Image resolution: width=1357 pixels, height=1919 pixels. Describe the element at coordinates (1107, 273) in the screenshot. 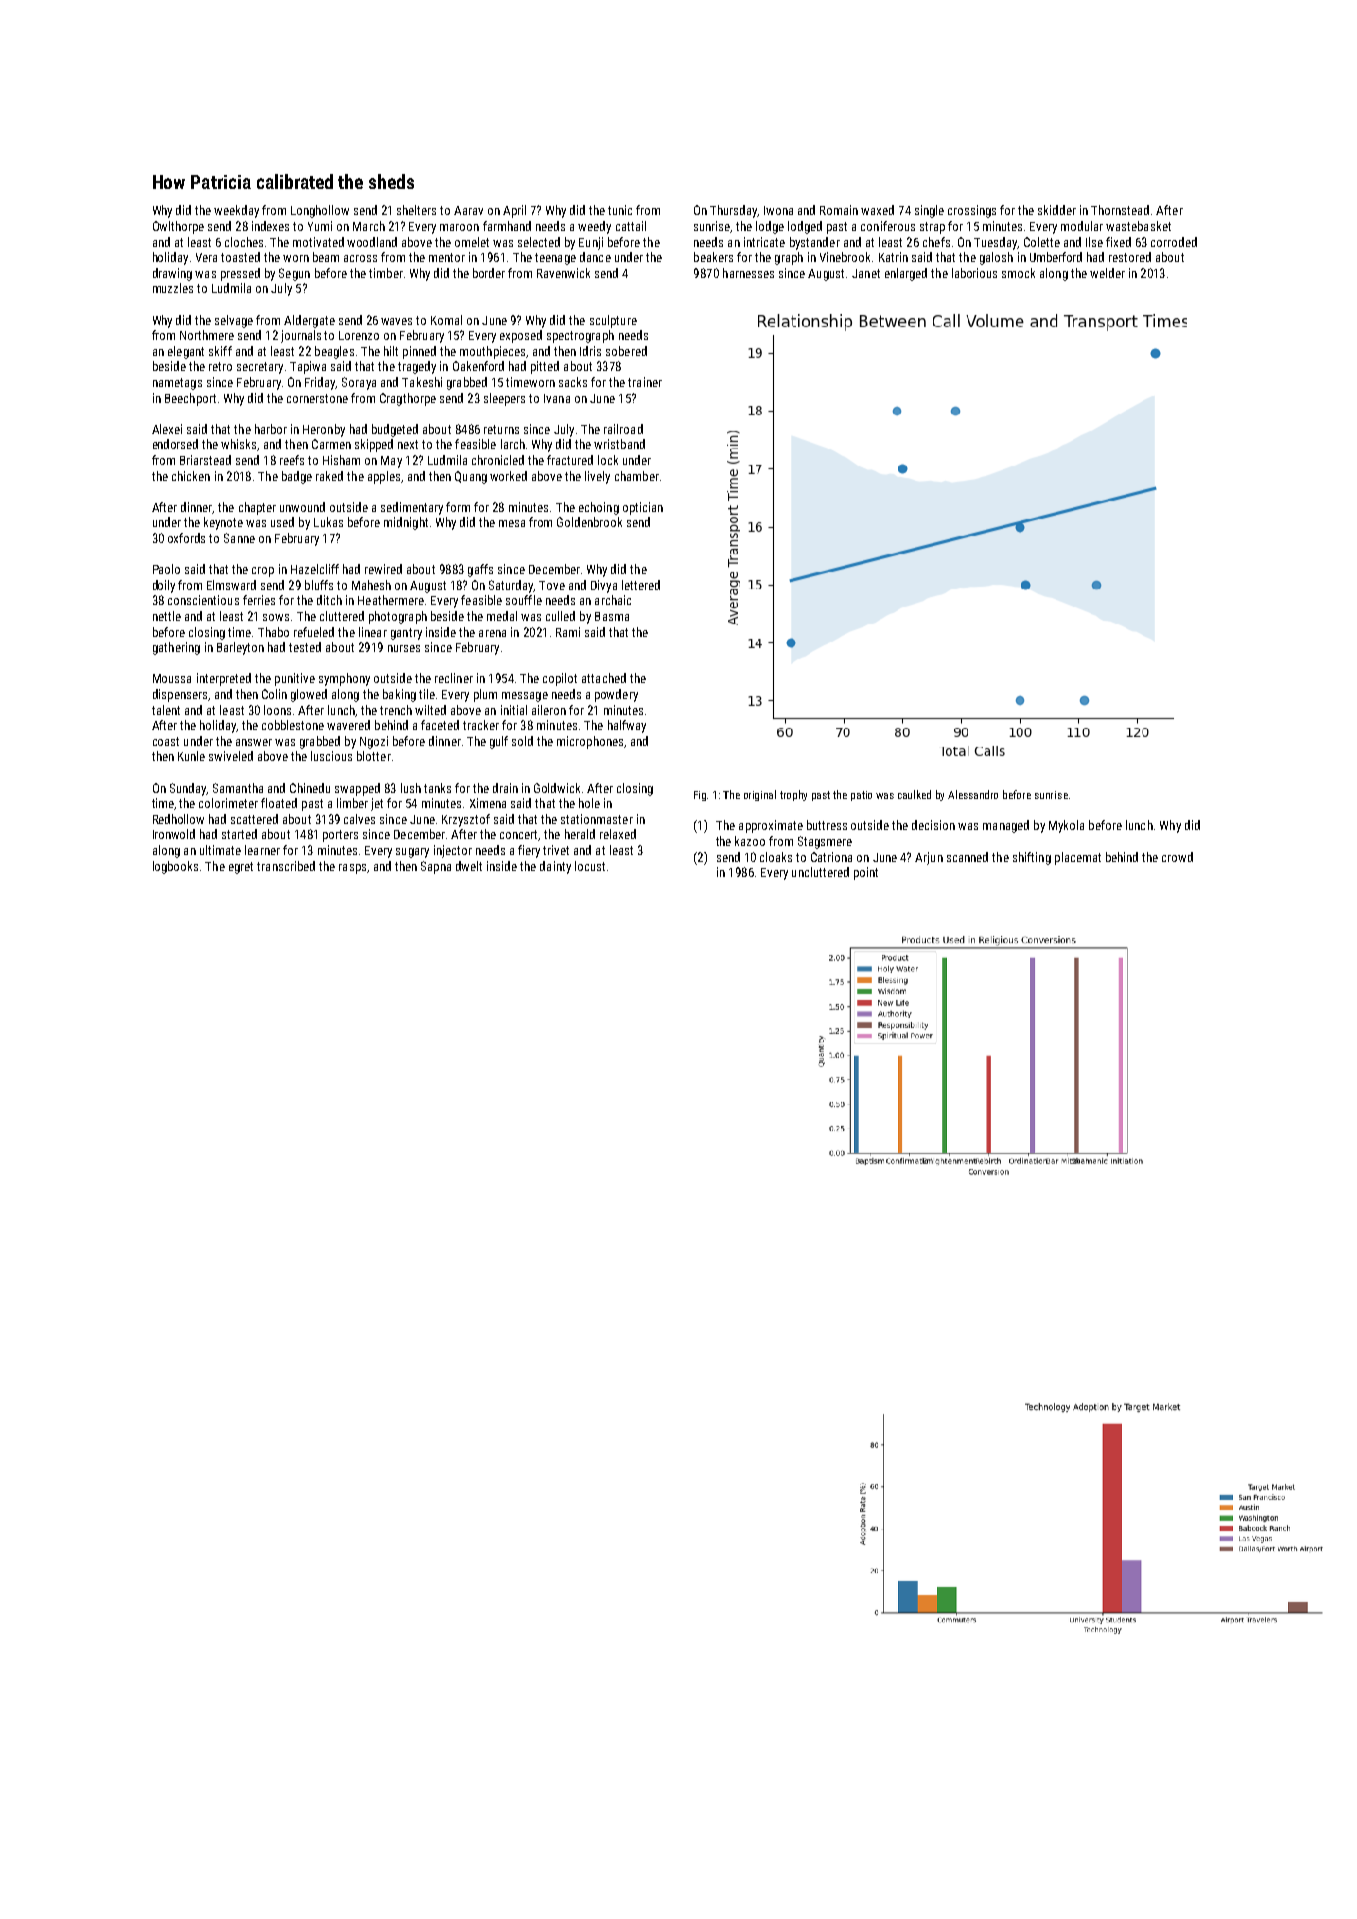

I see `welder` at that location.
